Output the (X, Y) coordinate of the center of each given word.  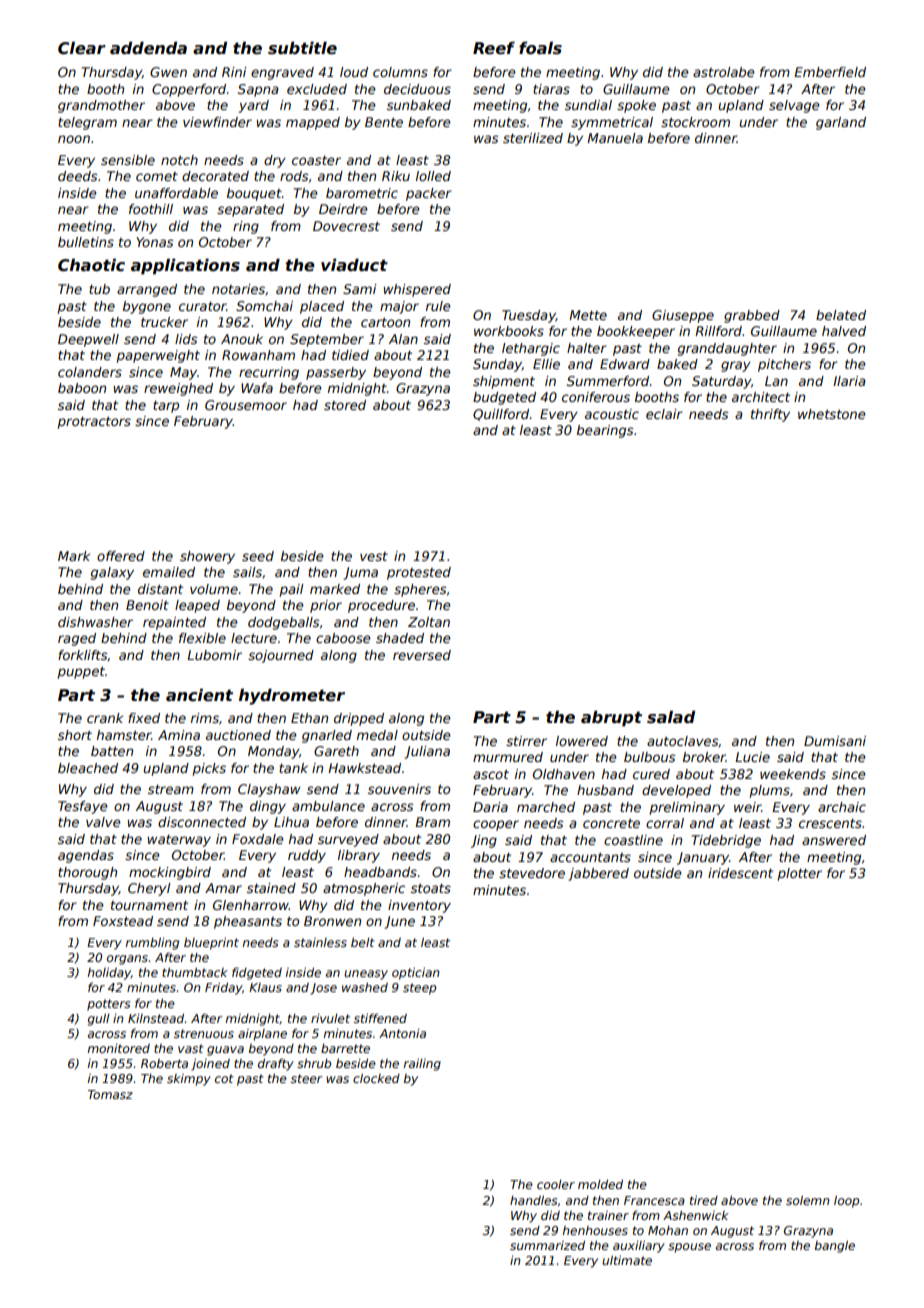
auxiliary (639, 1246)
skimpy (189, 1080)
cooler (556, 1184)
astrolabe (724, 72)
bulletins (86, 242)
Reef (494, 48)
